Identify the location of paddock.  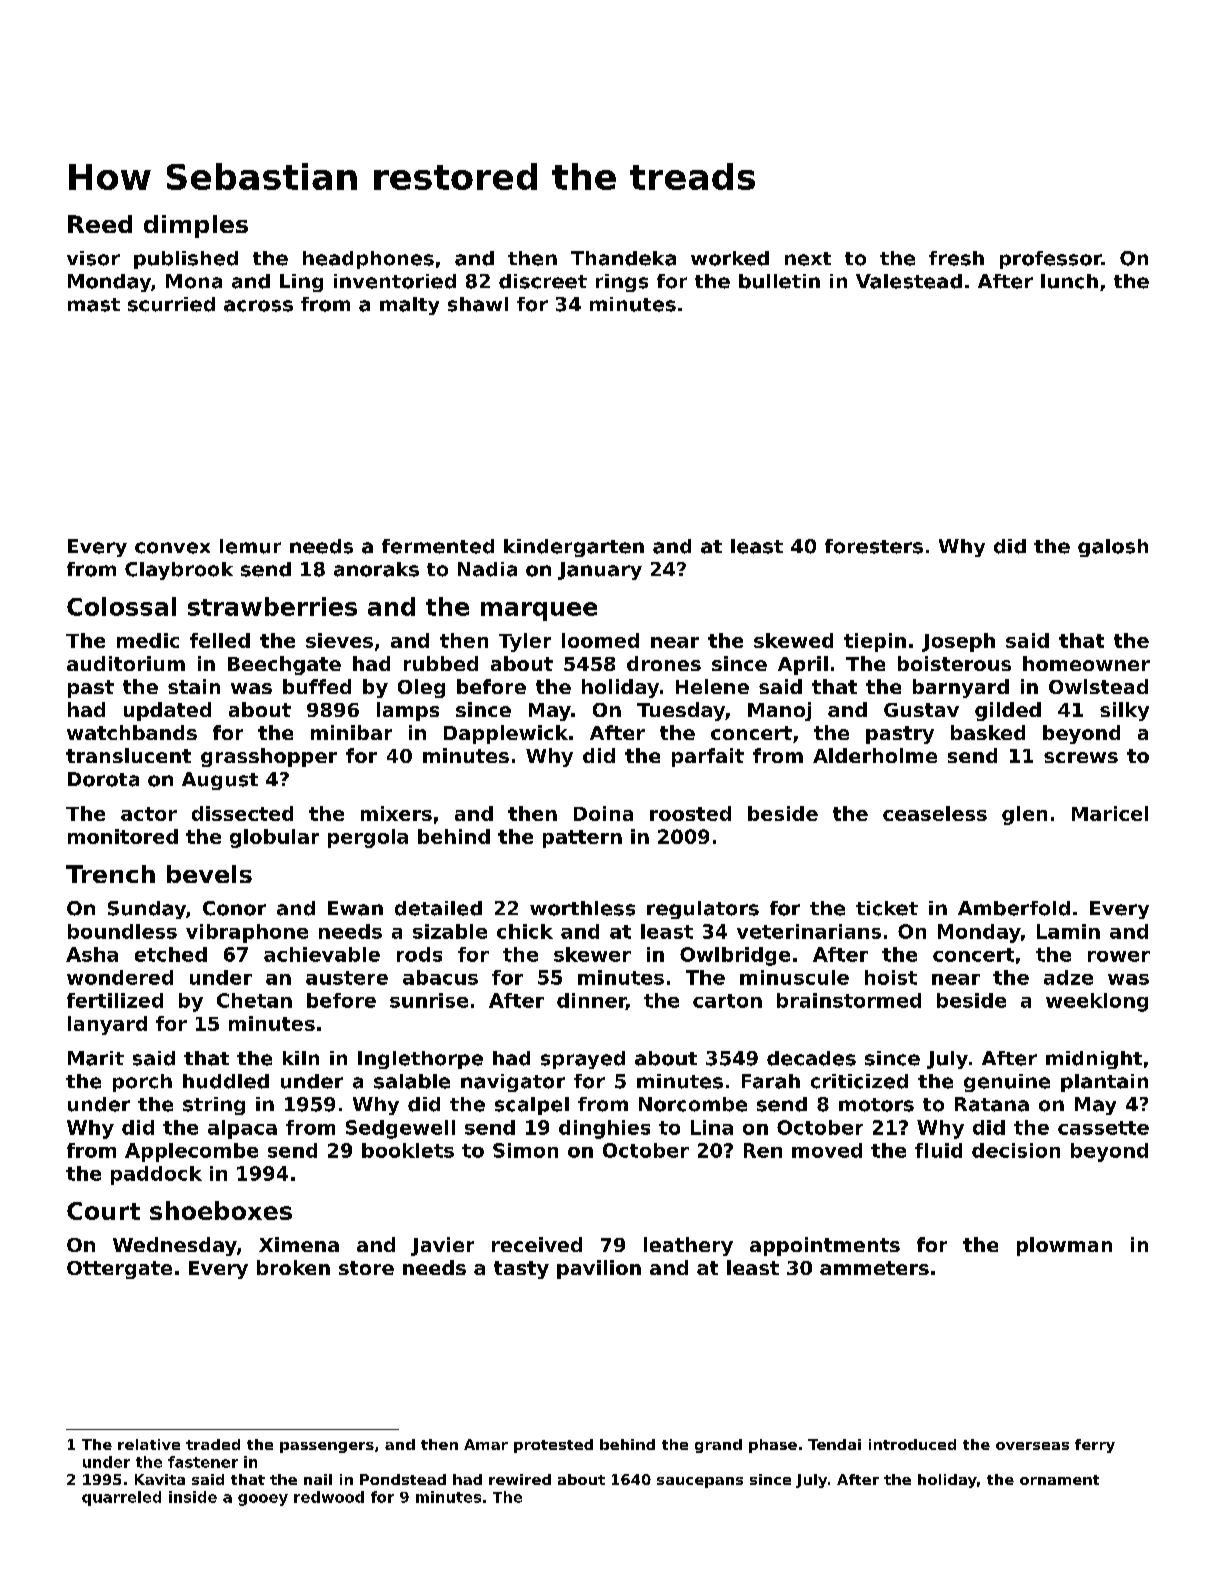
(156, 1175).
